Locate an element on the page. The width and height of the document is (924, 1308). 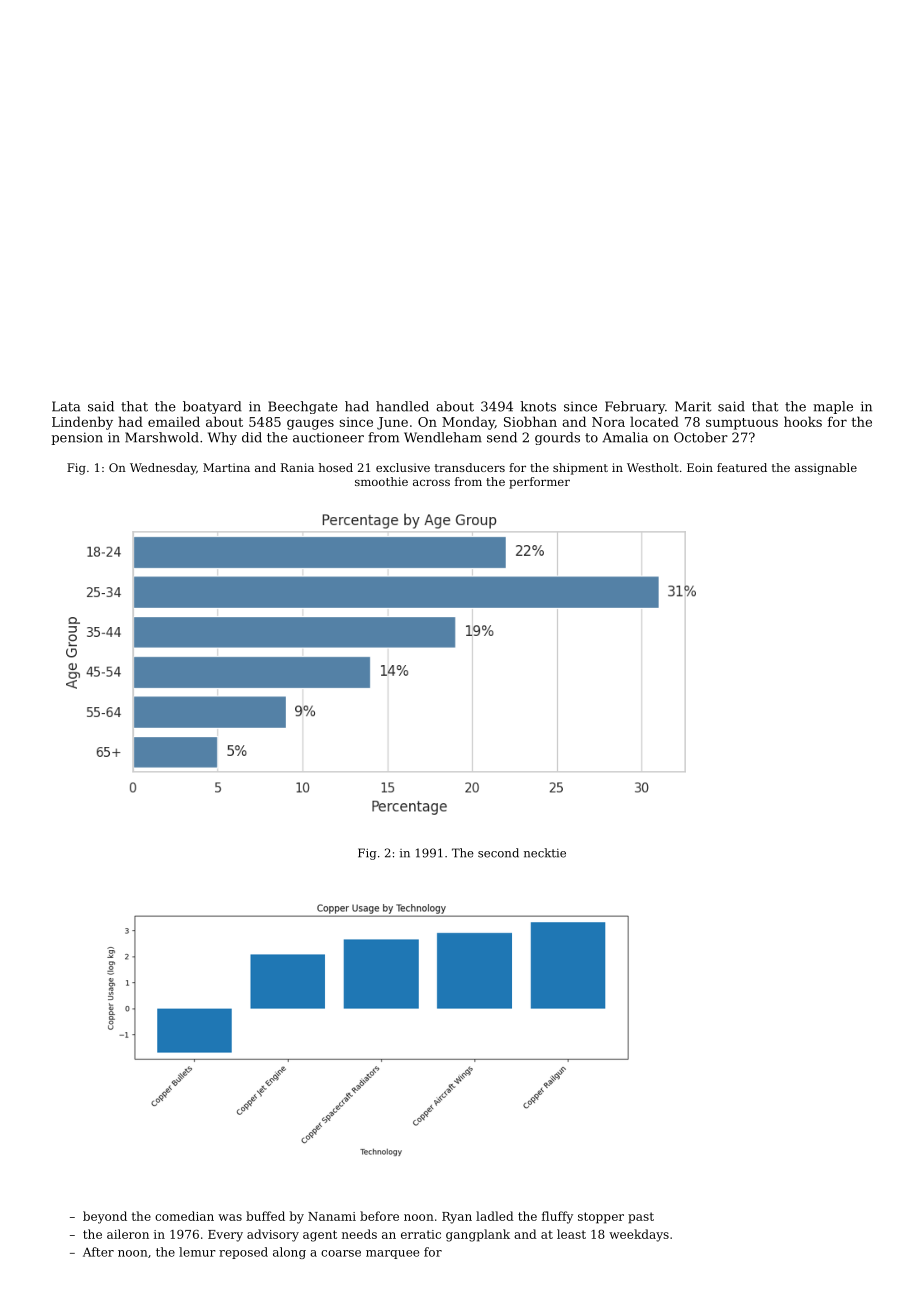
performer is located at coordinates (539, 483).
